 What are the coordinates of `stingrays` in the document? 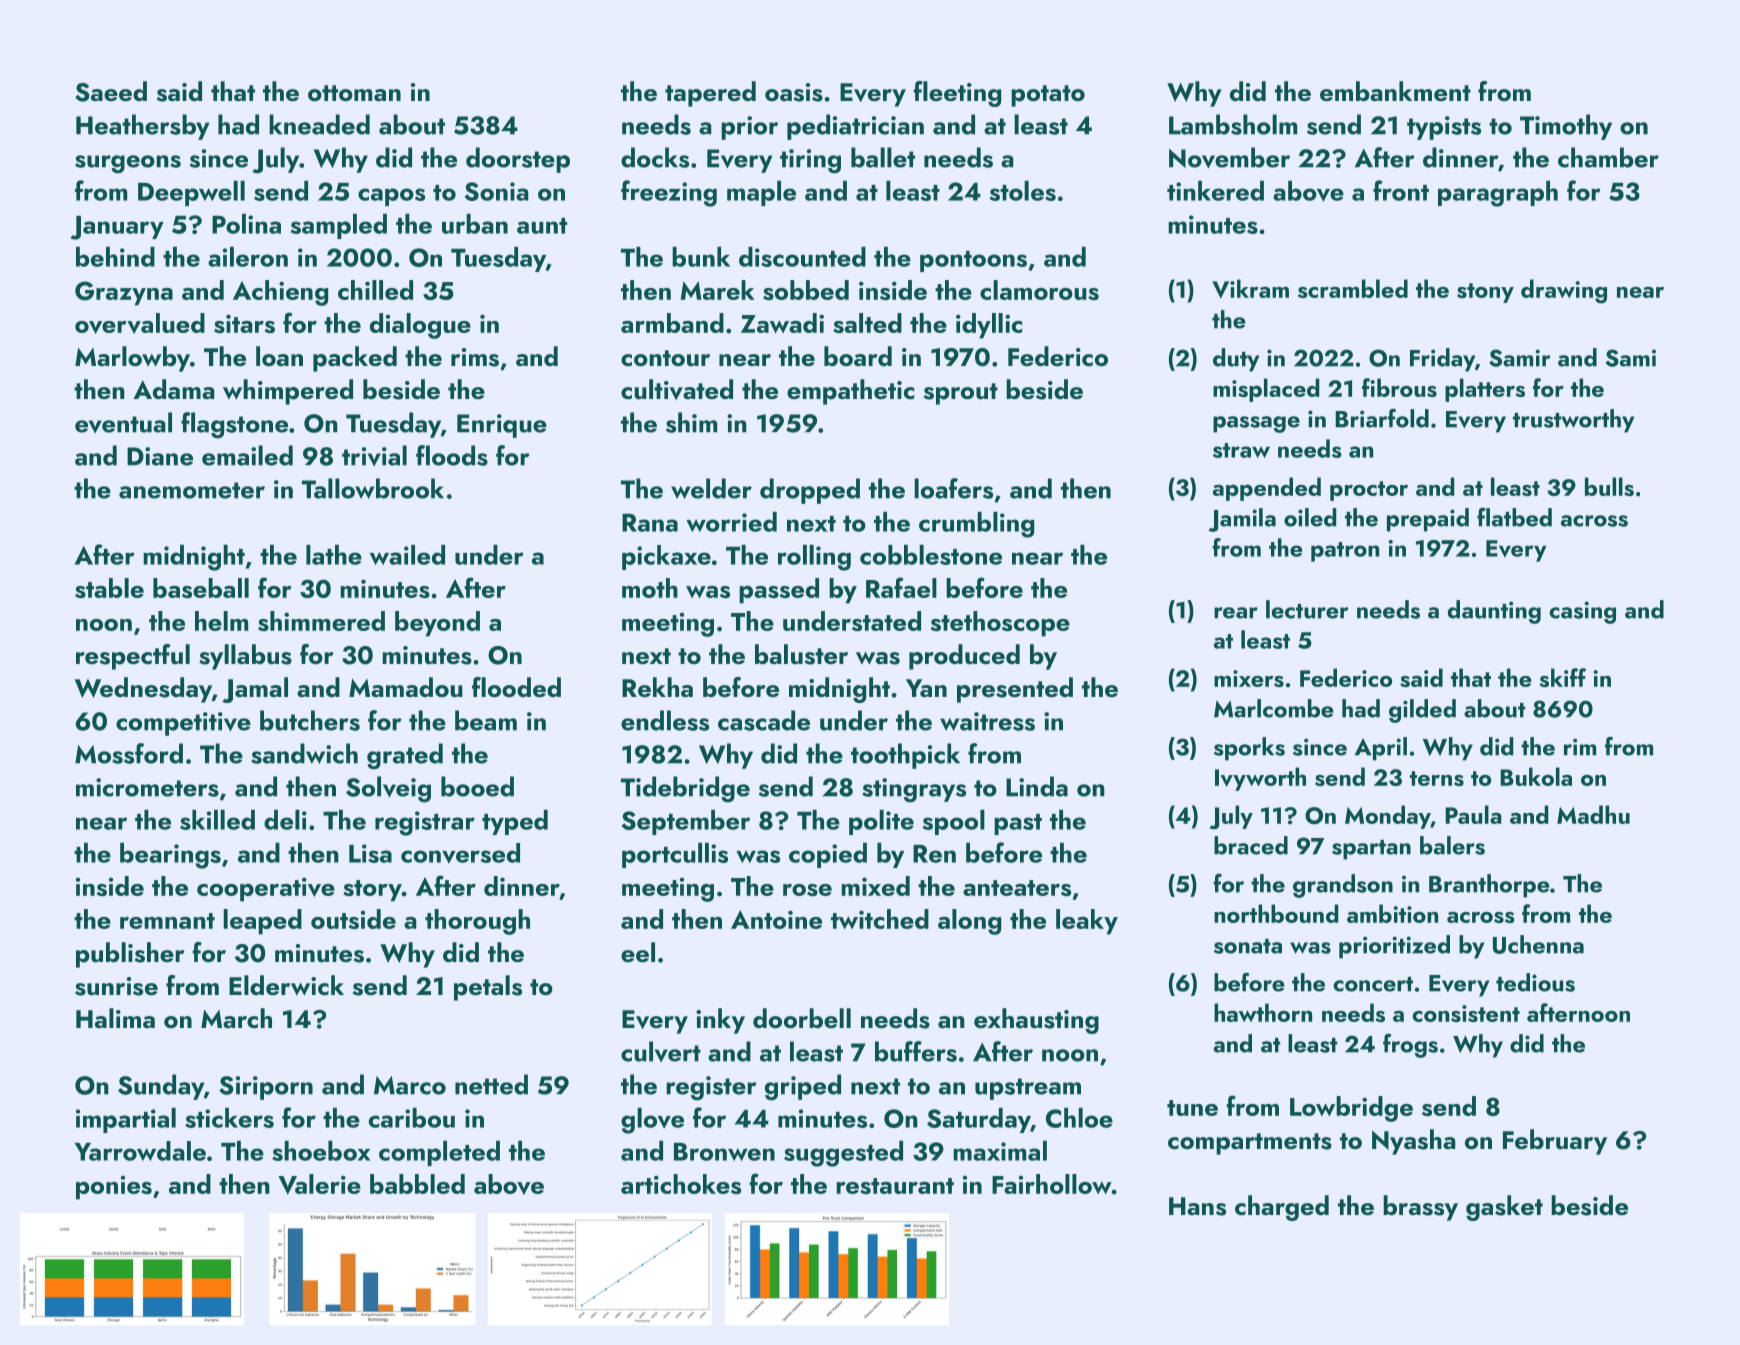 It's located at (914, 790).
